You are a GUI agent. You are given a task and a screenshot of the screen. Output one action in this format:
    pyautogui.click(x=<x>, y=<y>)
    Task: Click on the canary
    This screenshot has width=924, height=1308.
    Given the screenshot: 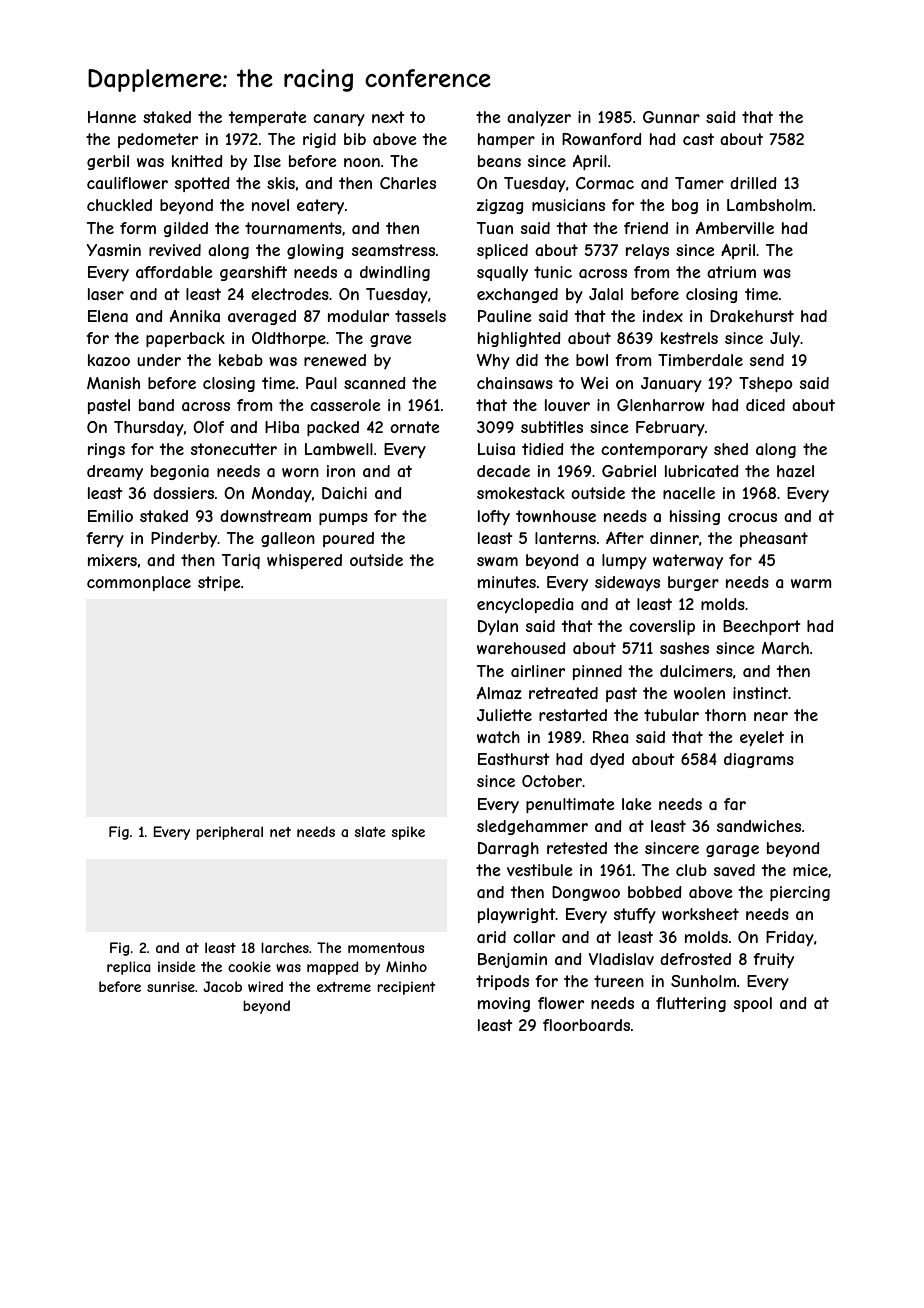 What is the action you would take?
    pyautogui.click(x=339, y=120)
